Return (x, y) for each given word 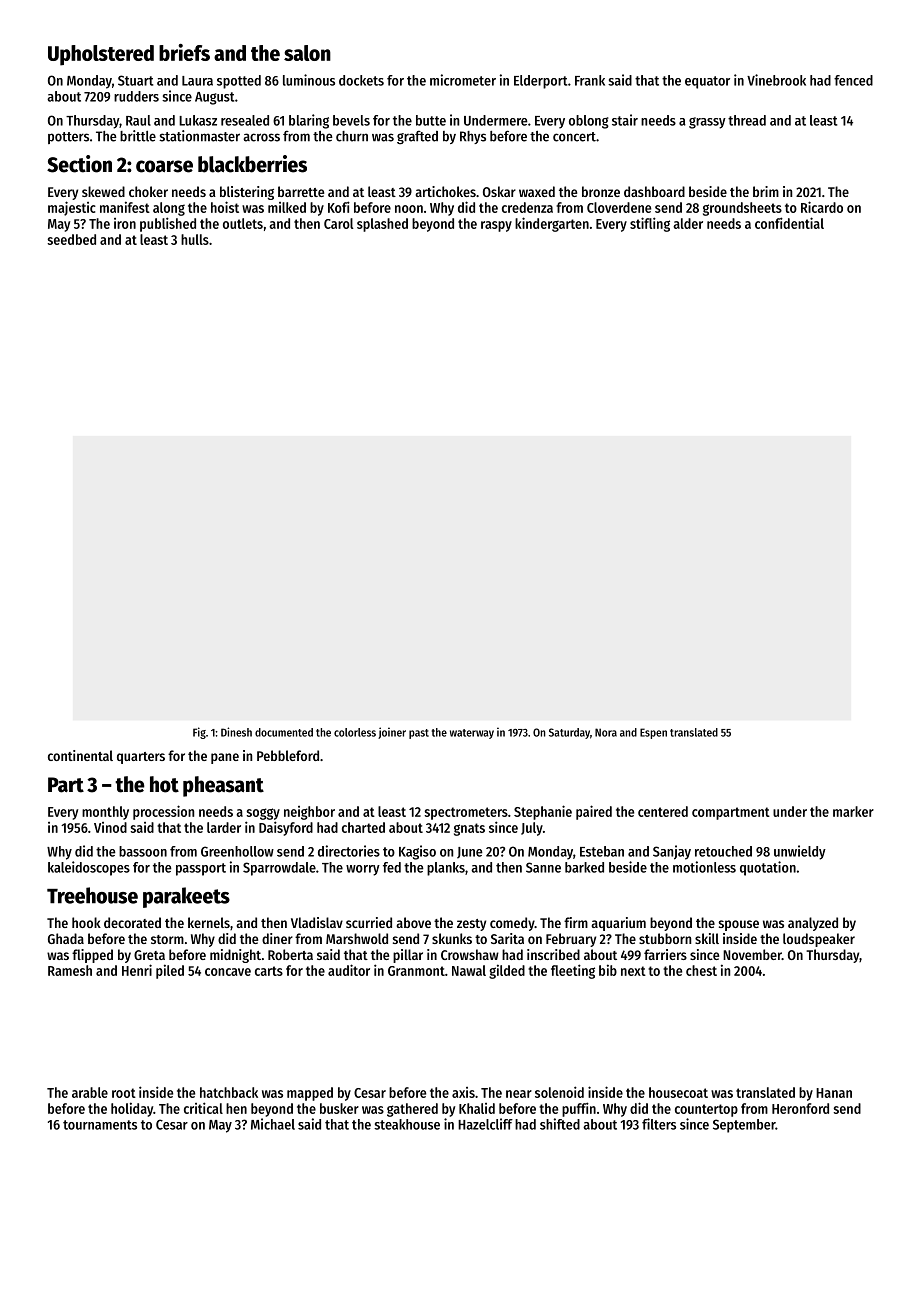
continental (80, 755)
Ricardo (822, 207)
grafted (417, 137)
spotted (239, 82)
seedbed (72, 239)
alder (688, 223)
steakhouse (407, 1124)
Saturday (569, 733)
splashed (382, 225)
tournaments (100, 1125)
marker (853, 811)
